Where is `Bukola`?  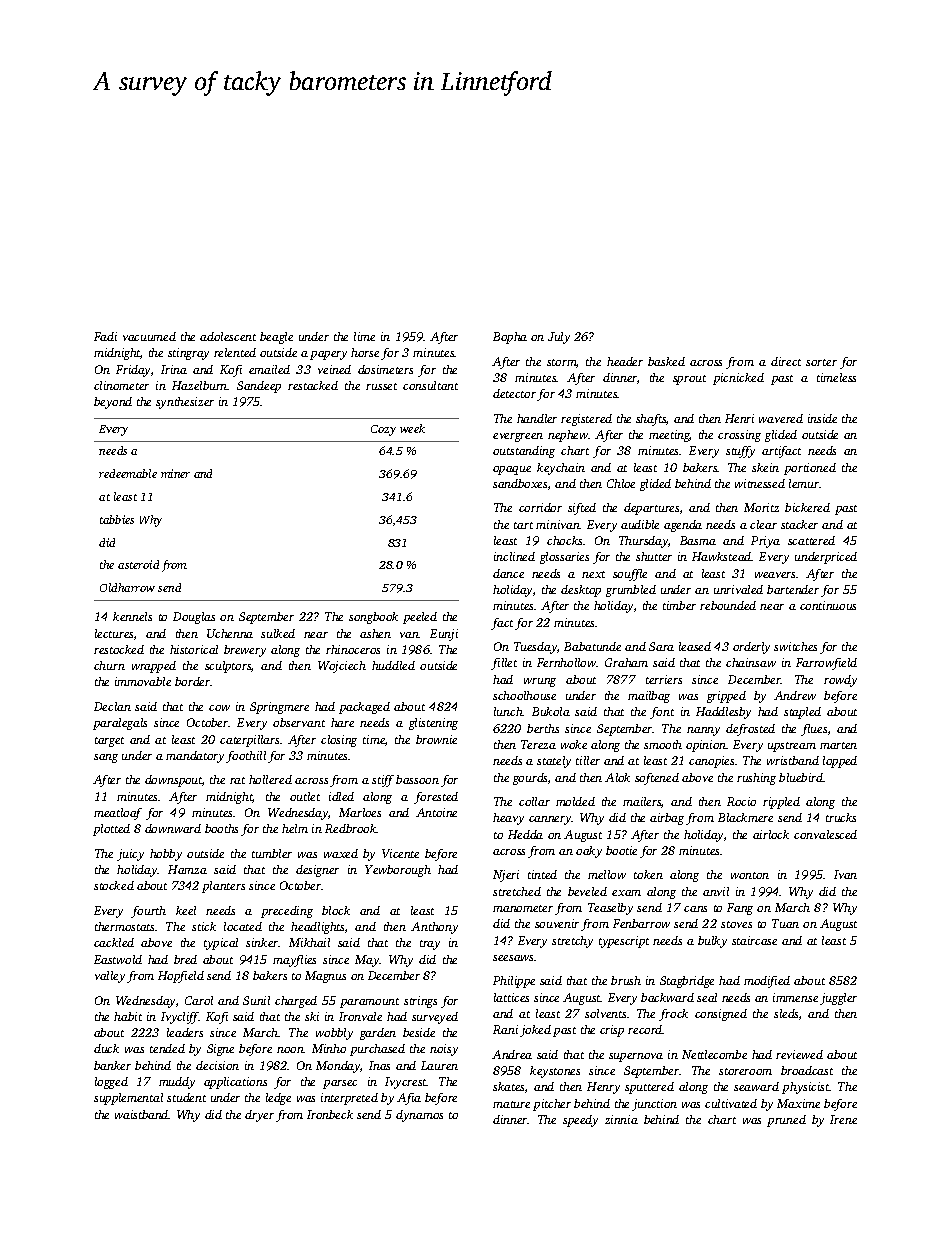 Bukola is located at coordinates (551, 711).
